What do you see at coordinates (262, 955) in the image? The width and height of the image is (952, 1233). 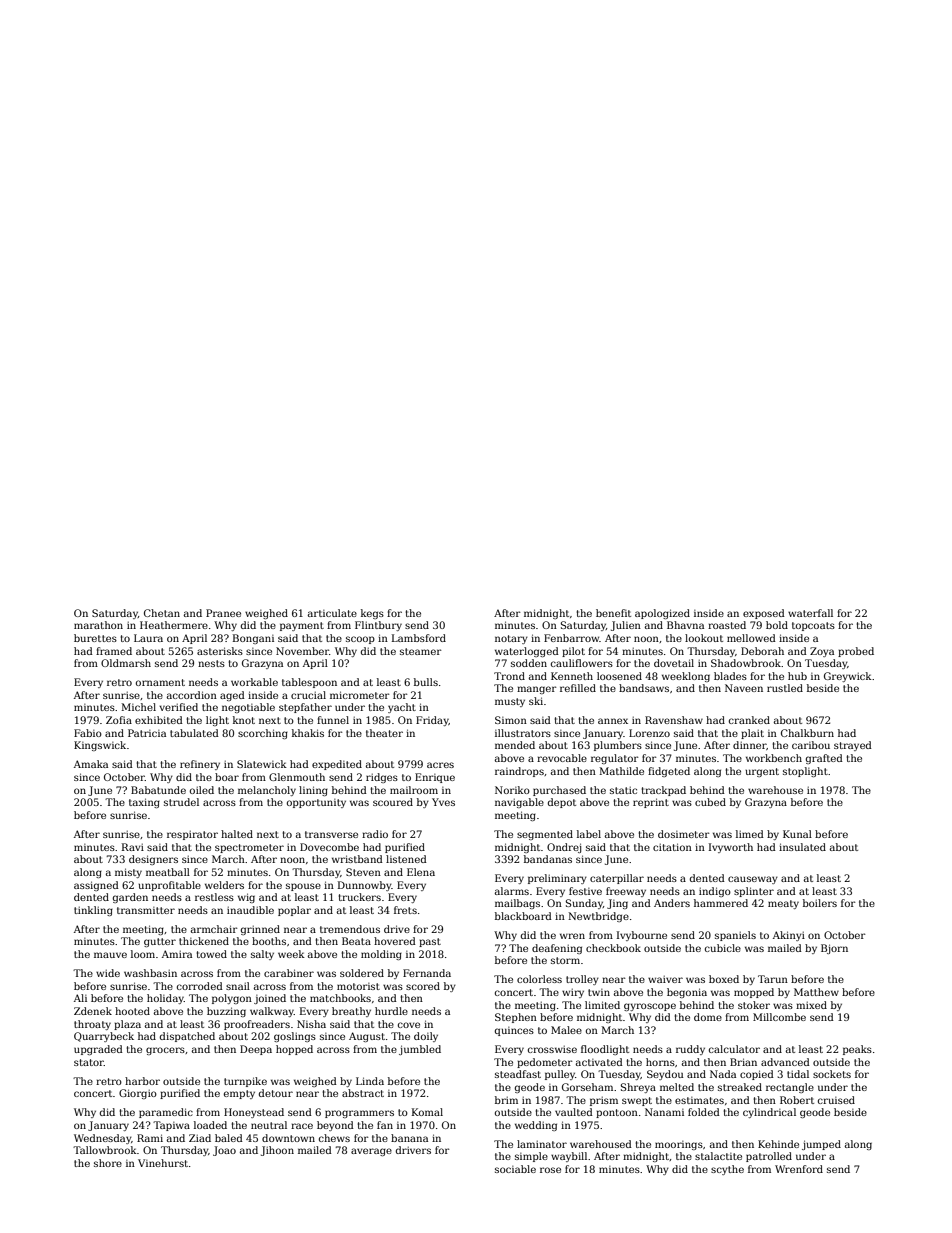 I see `salty` at bounding box center [262, 955].
